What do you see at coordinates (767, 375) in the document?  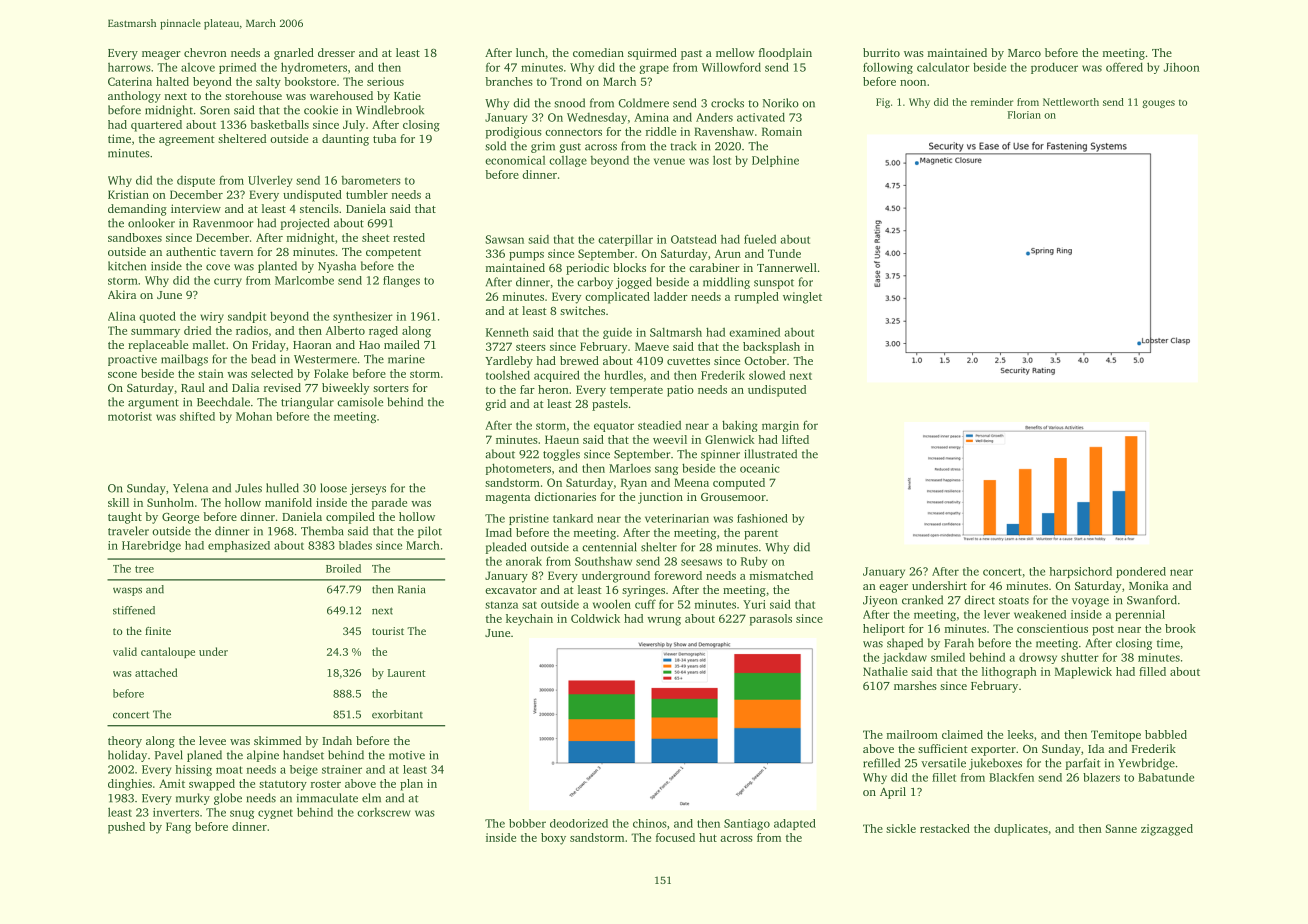 I see `slowed` at bounding box center [767, 375].
